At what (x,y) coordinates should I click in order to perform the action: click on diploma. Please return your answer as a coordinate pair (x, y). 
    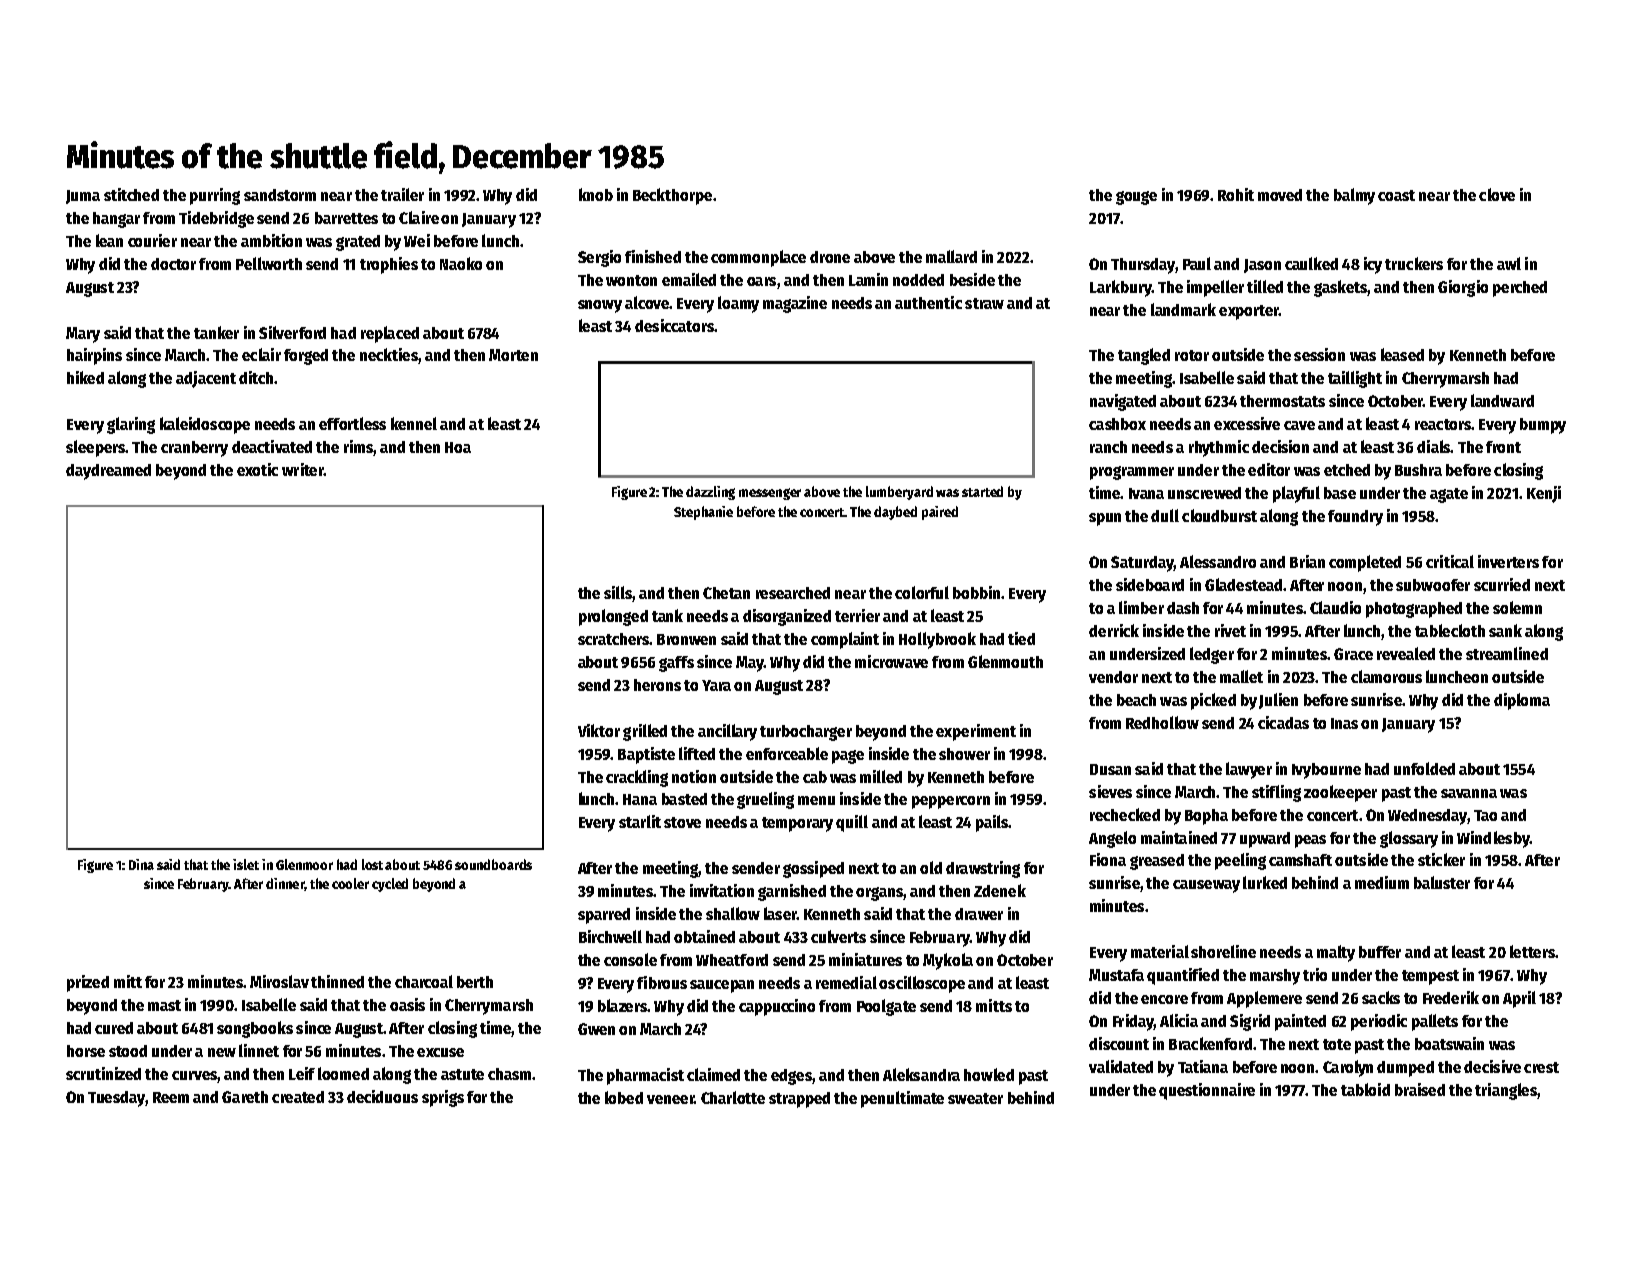
    Looking at the image, I should click on (1522, 701).
